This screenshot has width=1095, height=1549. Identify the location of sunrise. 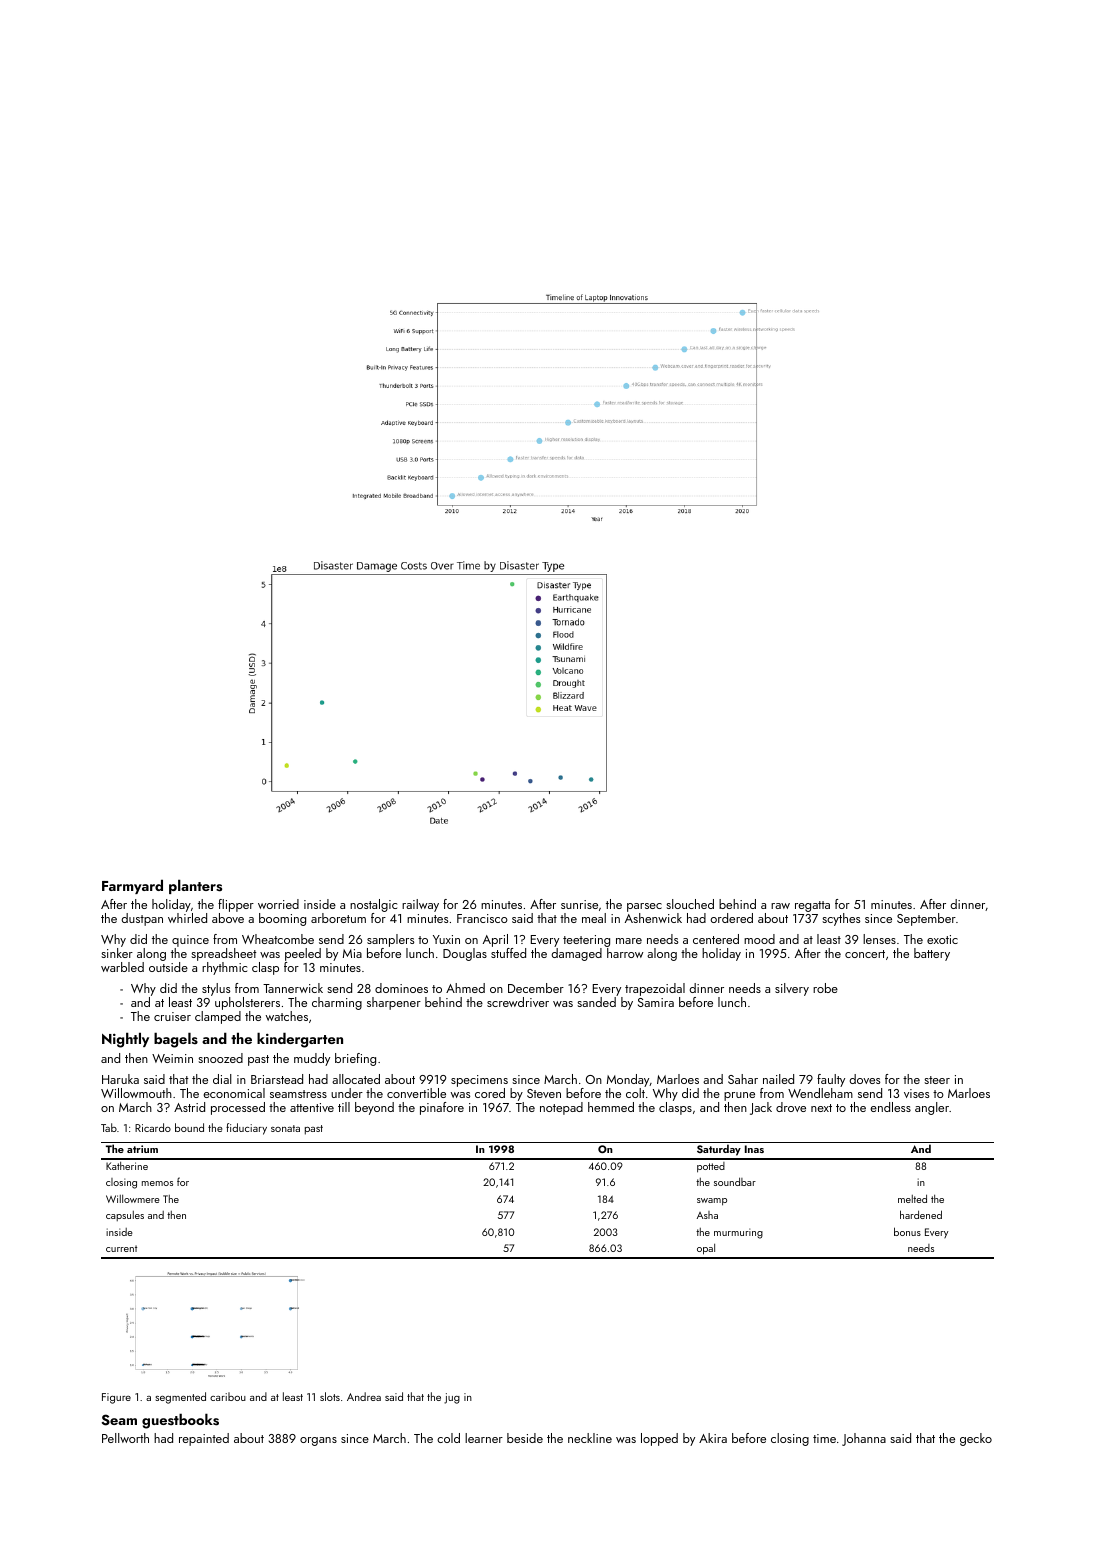
(579, 904).
